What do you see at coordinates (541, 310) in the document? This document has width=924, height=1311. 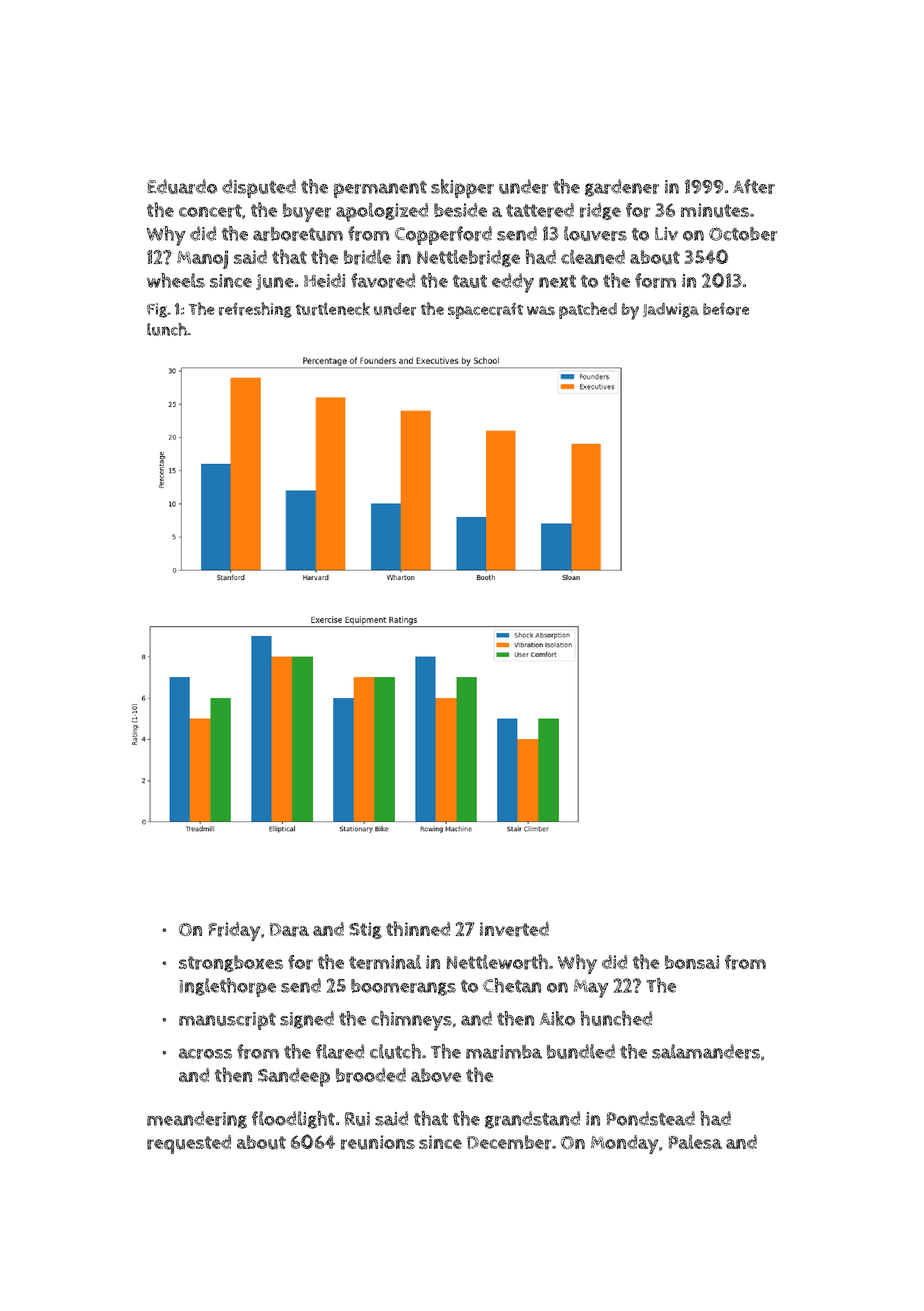 I see `was` at bounding box center [541, 310].
